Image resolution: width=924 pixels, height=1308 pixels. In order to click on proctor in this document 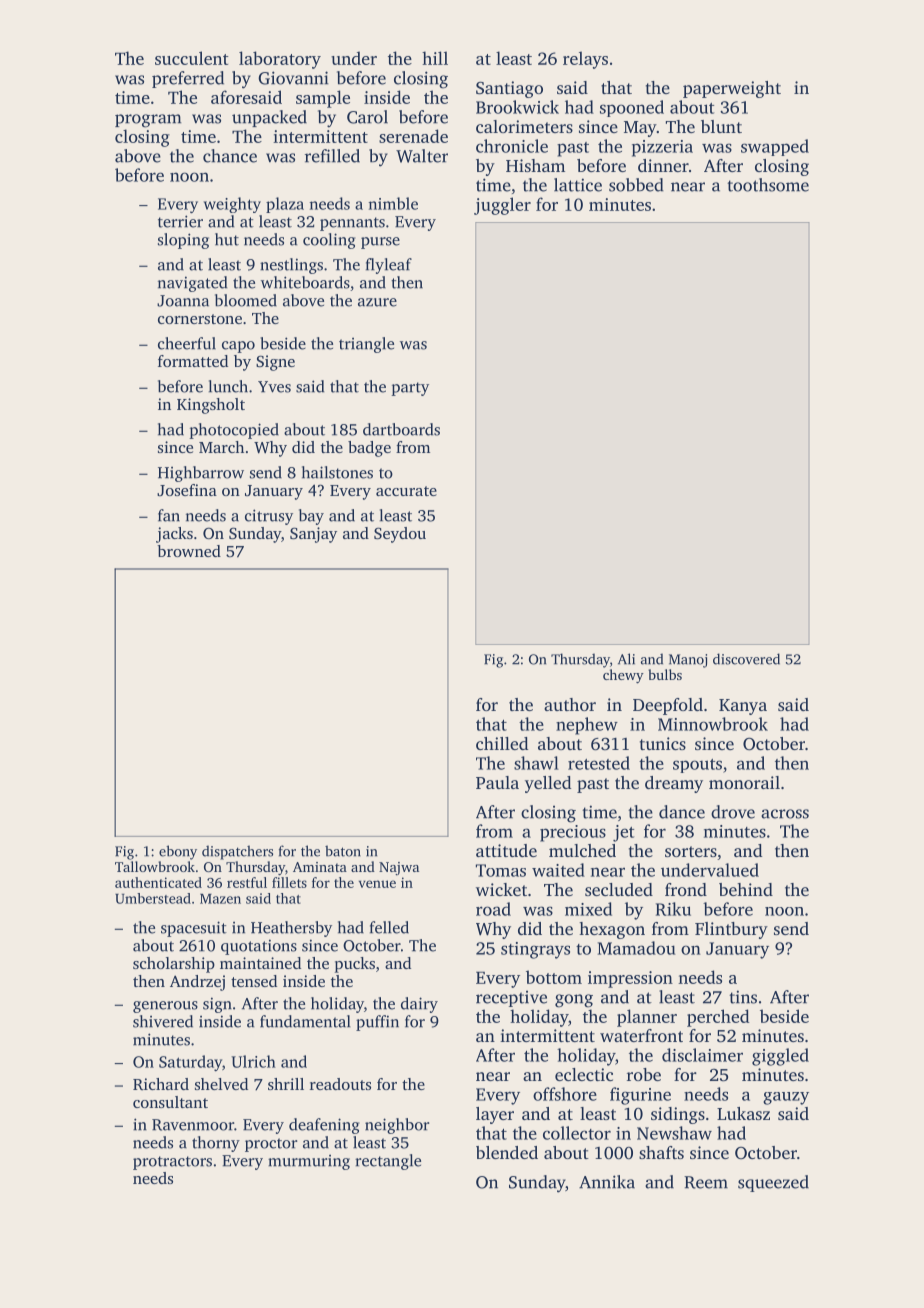, I will do `click(271, 1145)`.
